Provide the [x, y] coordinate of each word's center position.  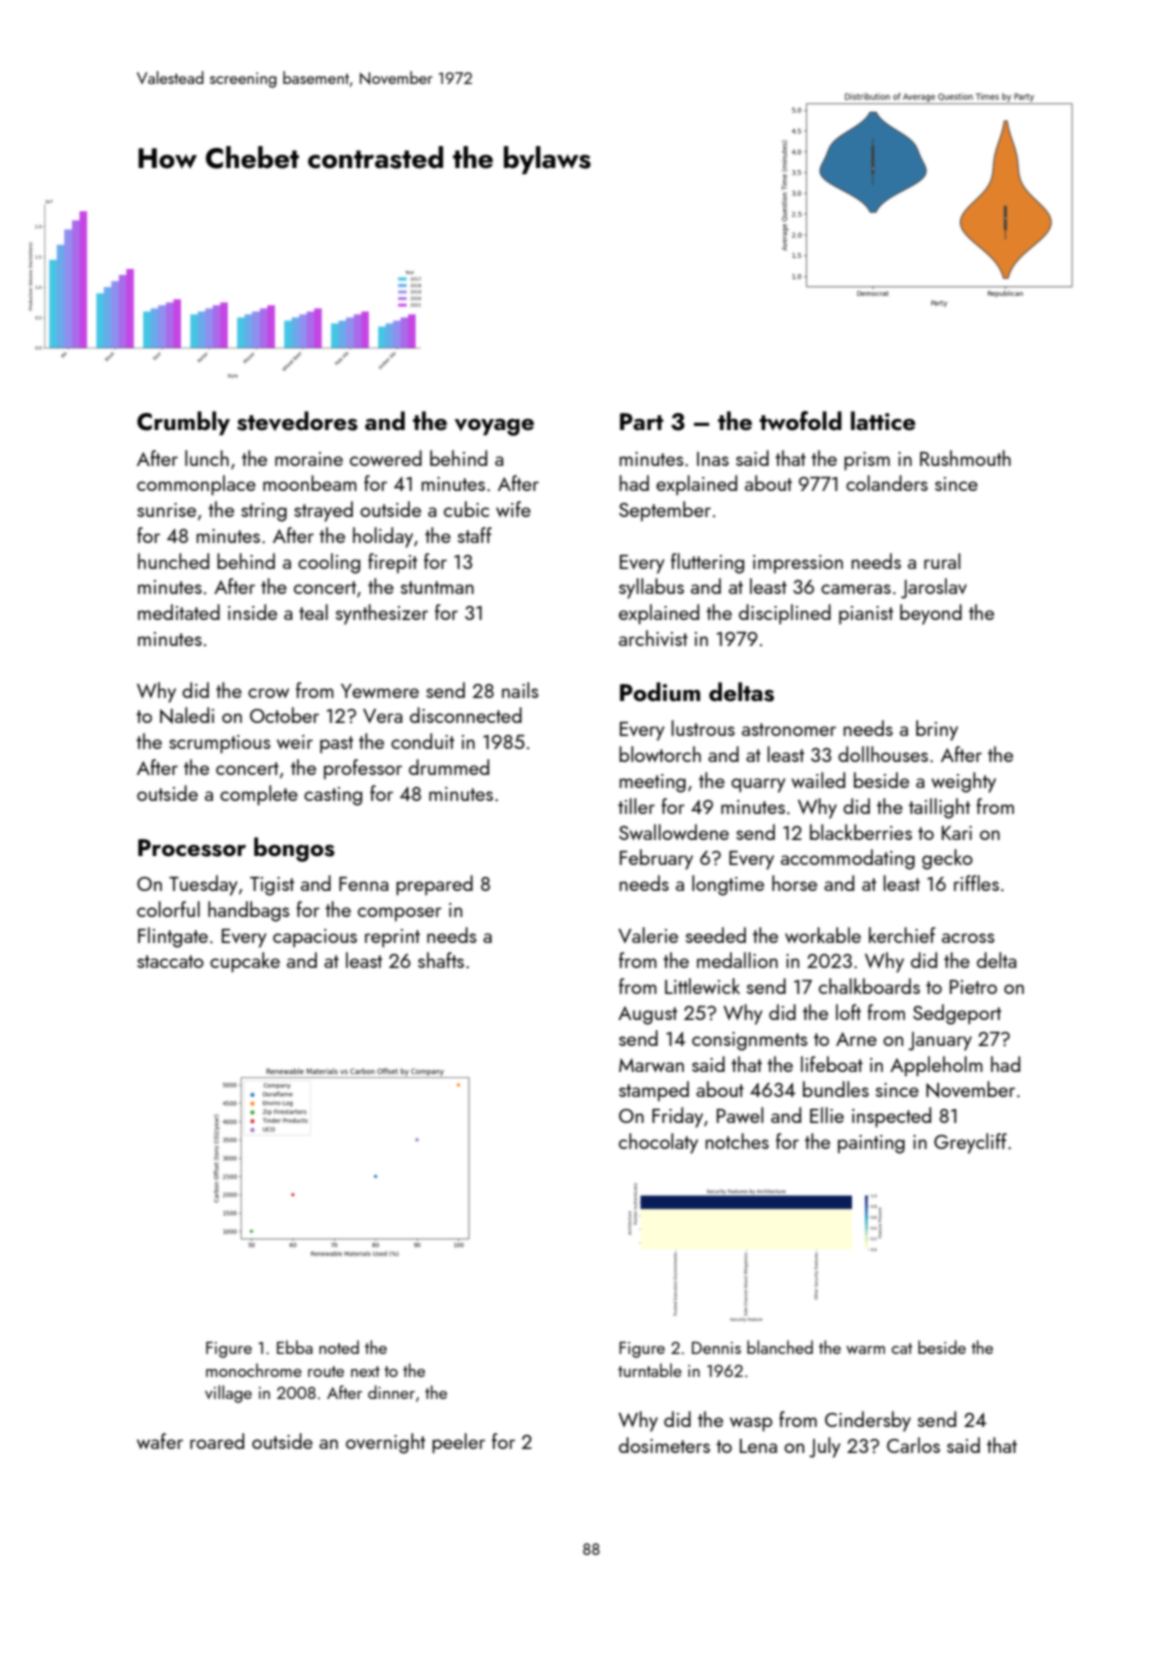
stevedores [297, 421]
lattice [883, 420]
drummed [449, 767]
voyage [494, 427]
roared [217, 1441]
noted [339, 1347]
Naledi [187, 715]
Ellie [827, 1115]
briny [937, 730]
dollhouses [883, 754]
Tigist [272, 886]
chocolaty [658, 1143]
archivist [653, 638]
